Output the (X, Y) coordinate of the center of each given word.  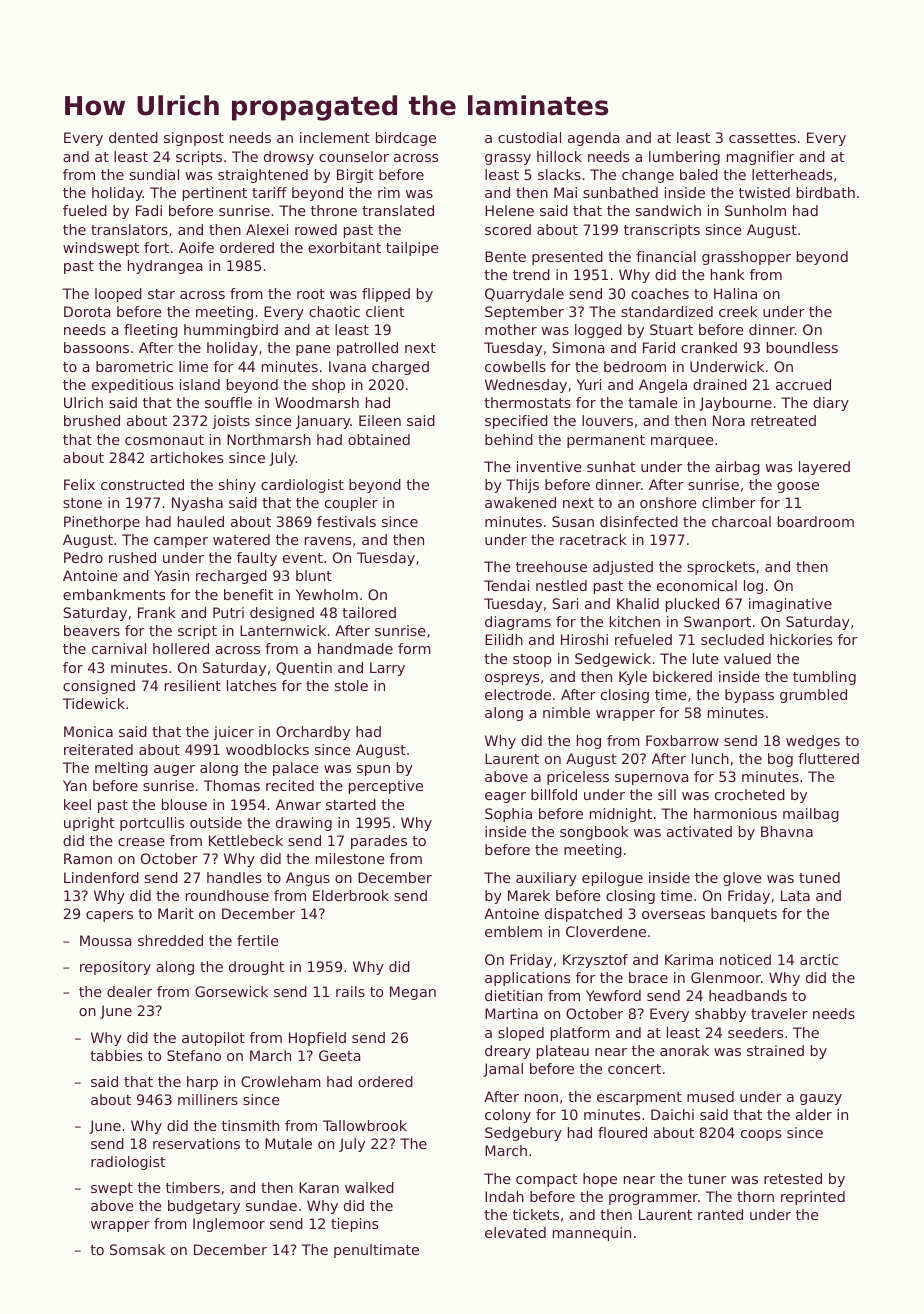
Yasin (171, 575)
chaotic (334, 311)
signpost (194, 139)
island (200, 384)
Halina (735, 293)
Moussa (106, 940)
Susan (573, 521)
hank (728, 274)
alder (814, 1114)
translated (398, 210)
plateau (563, 1052)
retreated (783, 420)
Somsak (137, 1249)
